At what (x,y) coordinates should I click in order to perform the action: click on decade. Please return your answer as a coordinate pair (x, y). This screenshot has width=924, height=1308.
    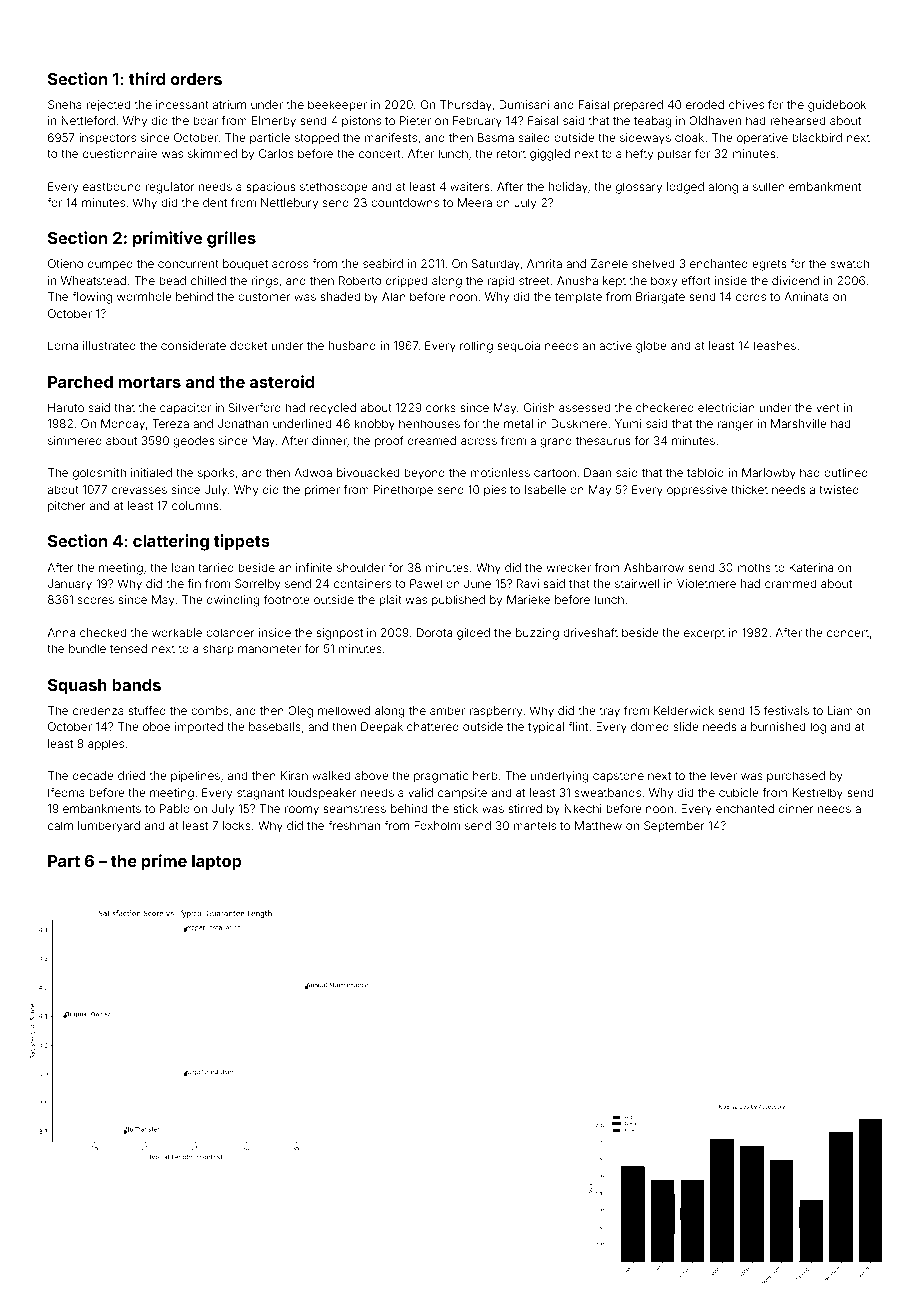
    Looking at the image, I should click on (93, 775).
